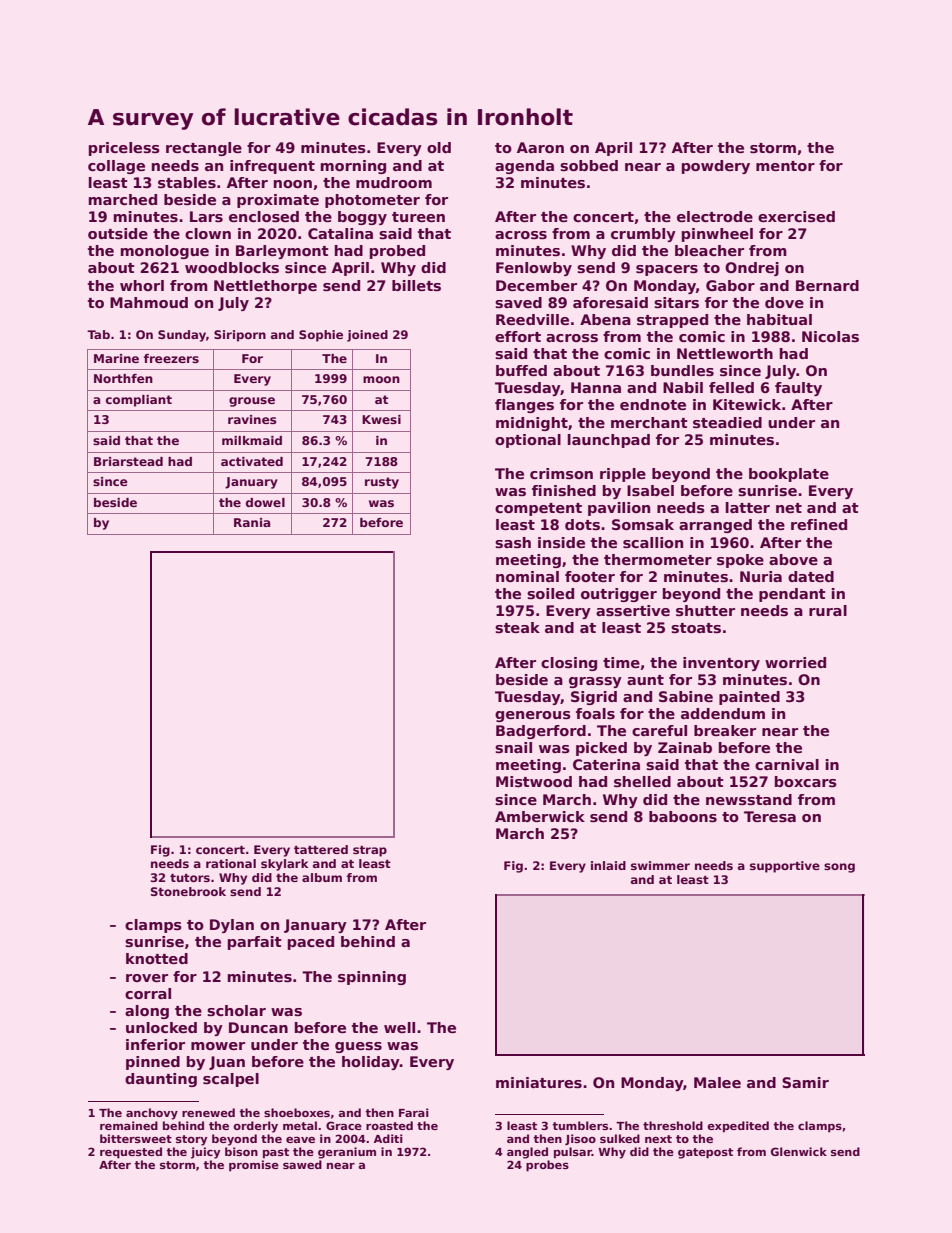 This page has width=952, height=1233. What do you see at coordinates (532, 319) in the page?
I see `Reedville` at bounding box center [532, 319].
